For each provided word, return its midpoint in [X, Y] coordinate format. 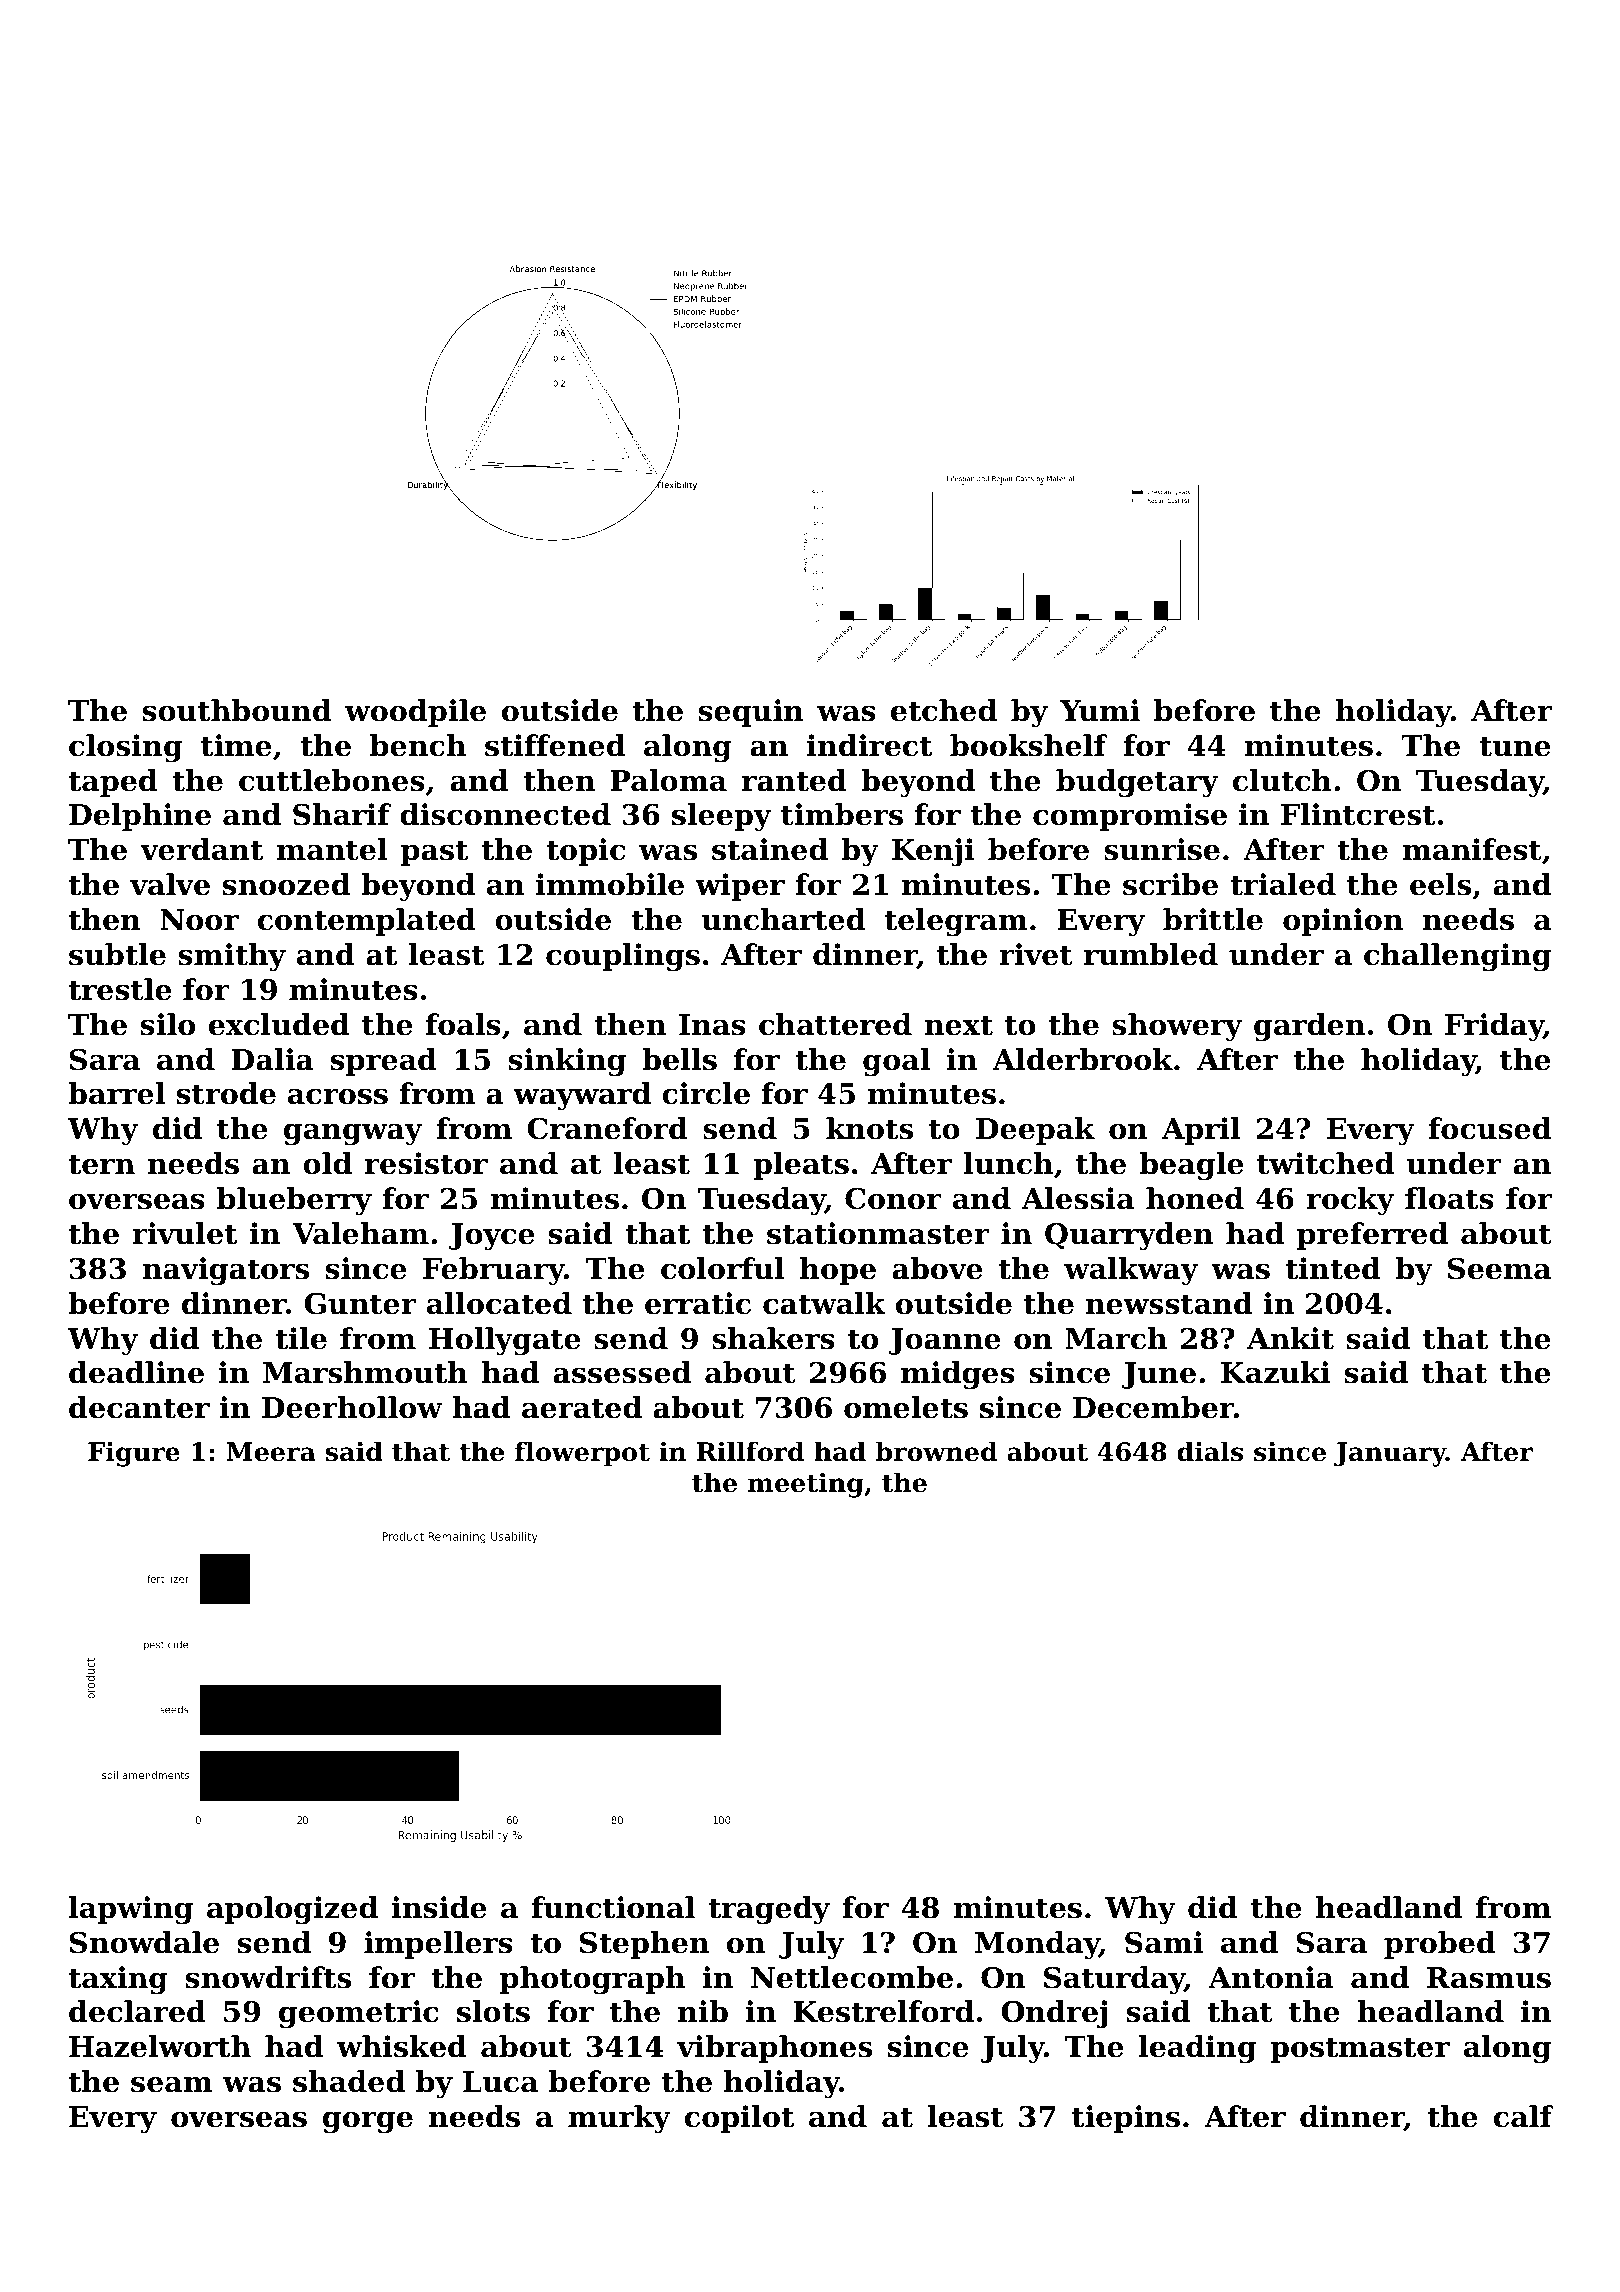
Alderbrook [1083, 1059]
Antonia [1271, 1977]
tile [301, 1338]
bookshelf [1029, 745]
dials [1210, 1451]
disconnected [505, 814]
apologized [292, 1910]
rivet [1036, 954]
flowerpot [582, 1454]
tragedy [769, 1910]
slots [493, 2011]
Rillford [750, 1451]
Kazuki [1275, 1372]
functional [613, 1907]
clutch [1282, 780]
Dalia [273, 1059]
